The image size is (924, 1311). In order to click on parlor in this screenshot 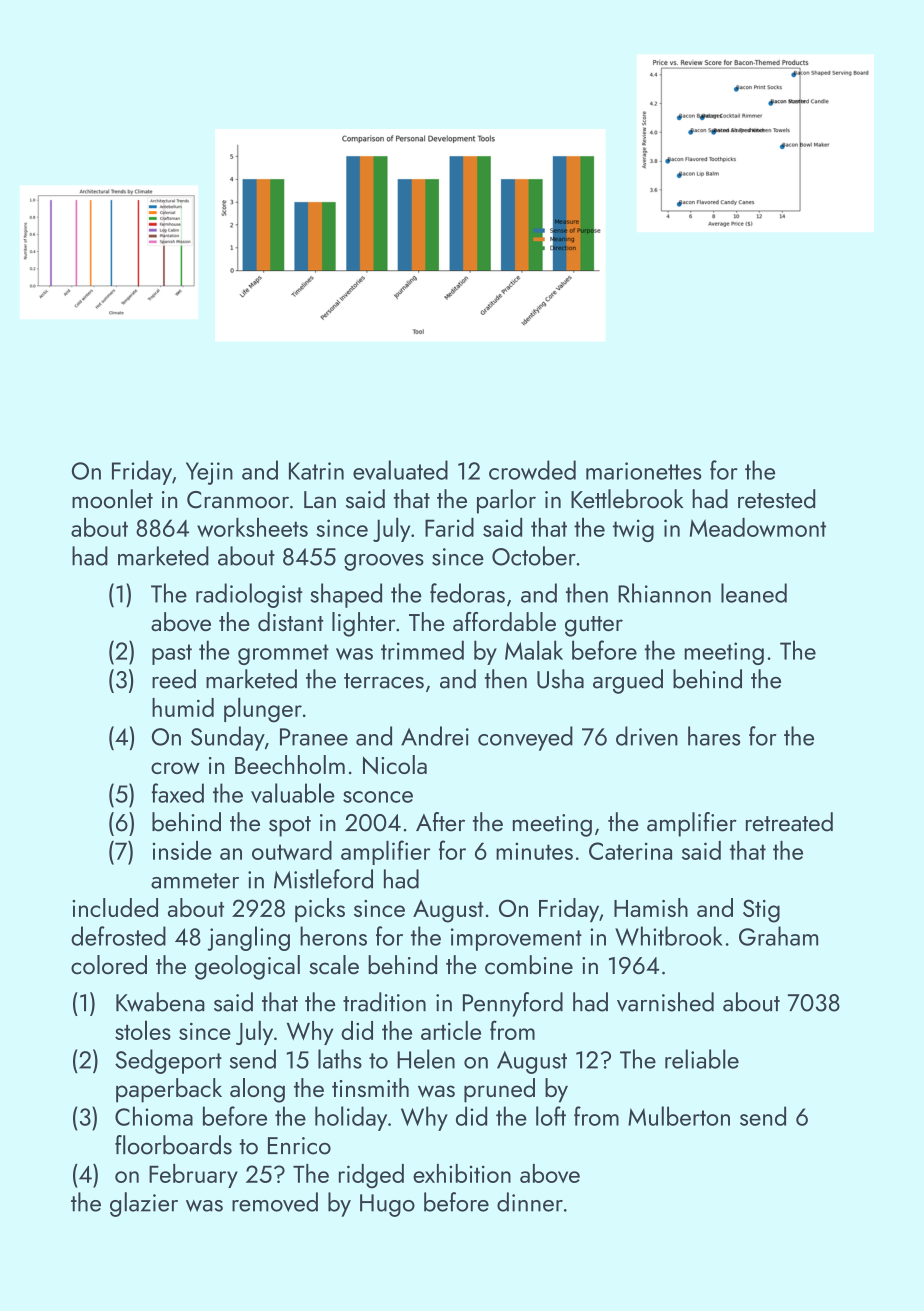, I will do `click(506, 501)`.
